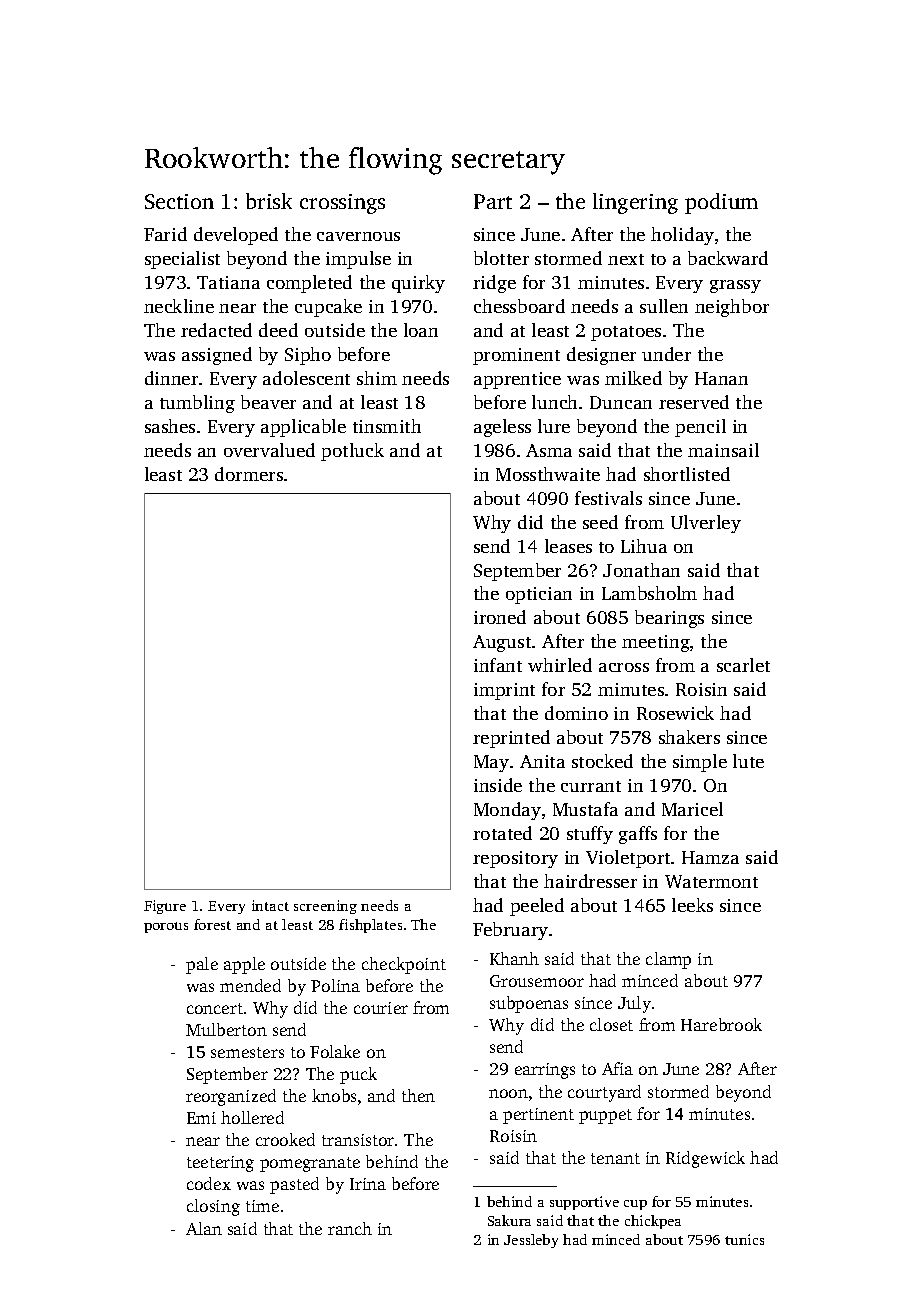  What do you see at coordinates (381, 1008) in the image?
I see `courier` at bounding box center [381, 1008].
